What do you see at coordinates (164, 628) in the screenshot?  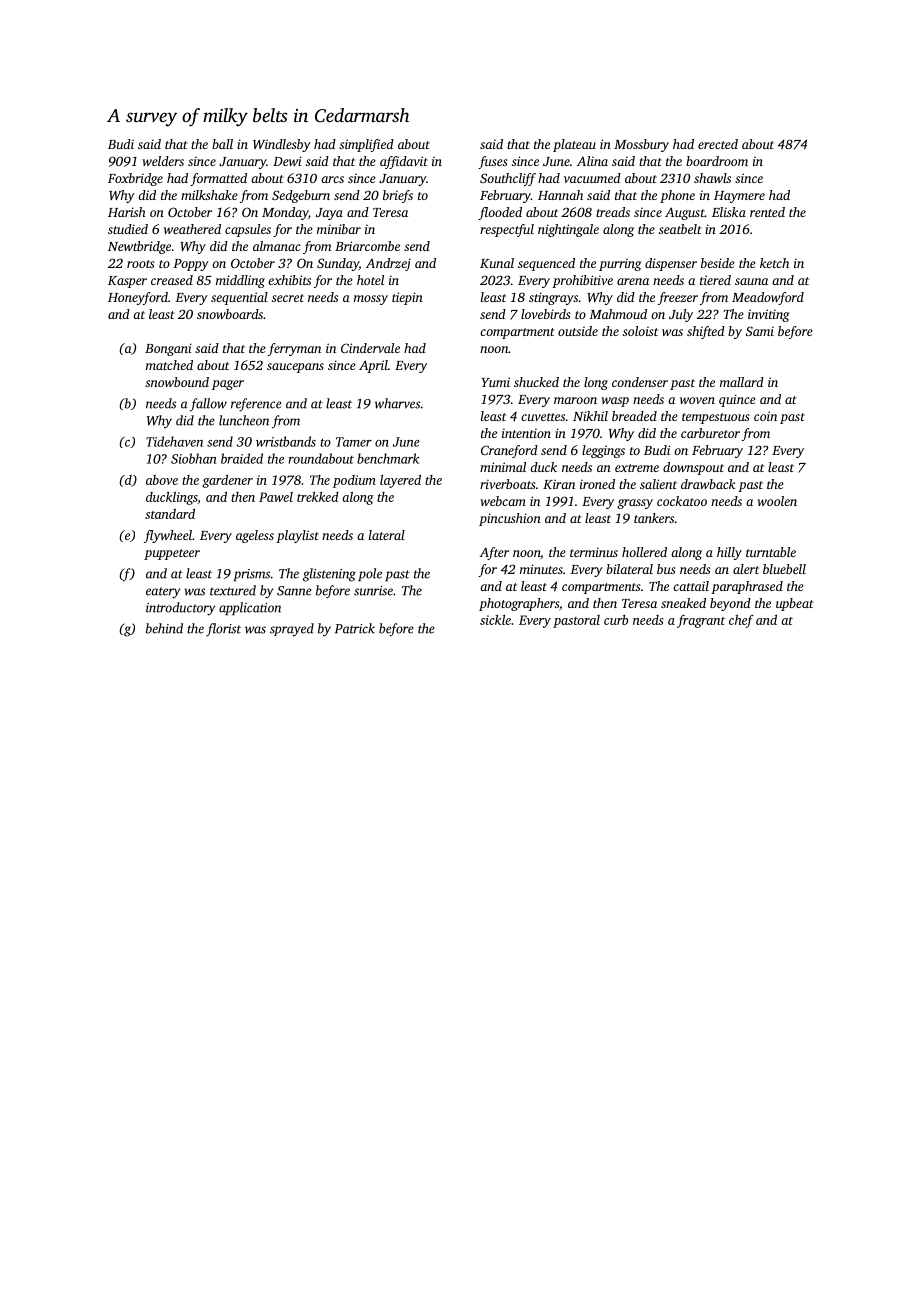 I see `behind` at bounding box center [164, 628].
